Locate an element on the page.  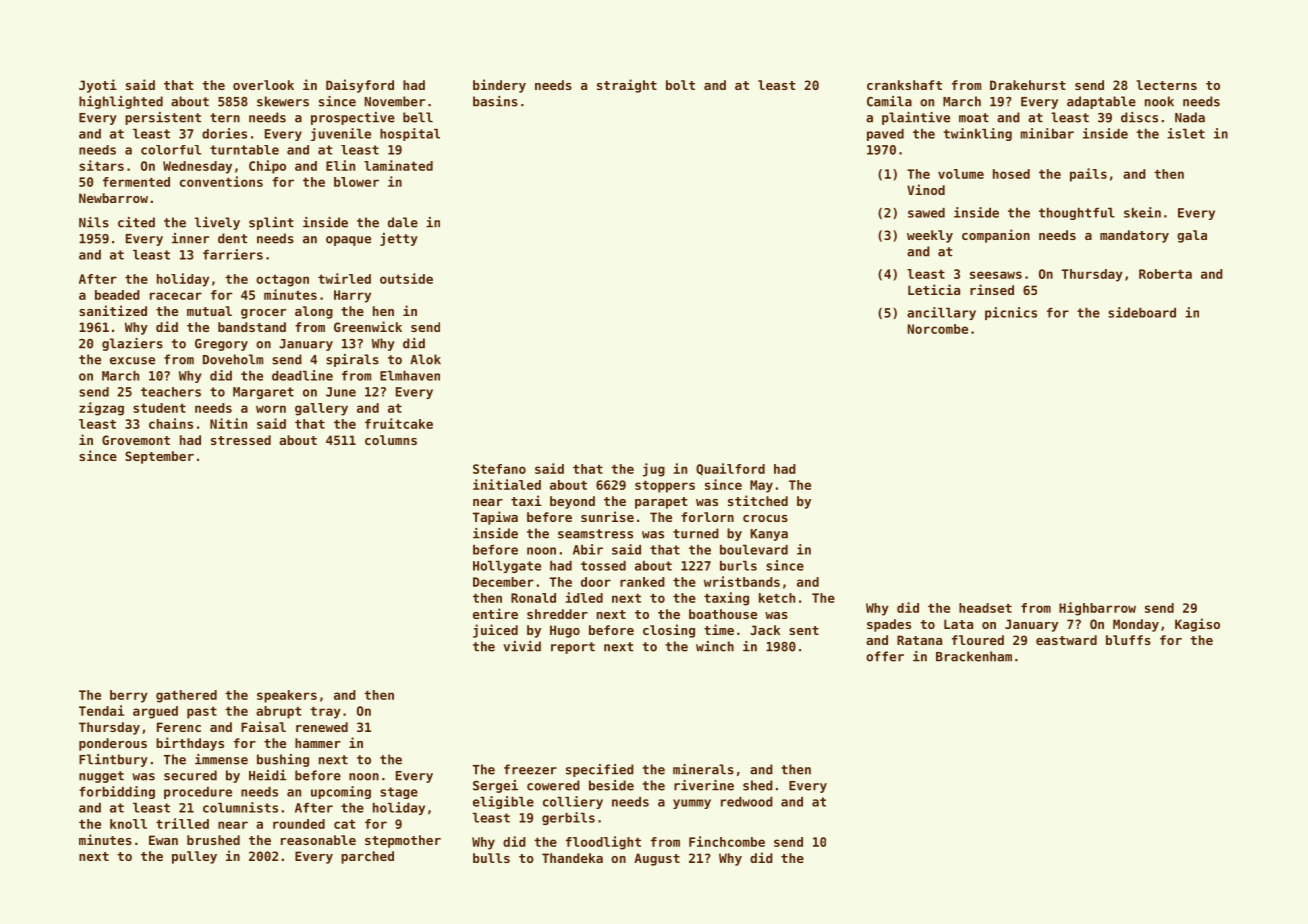
crankshaft is located at coordinates (904, 85).
